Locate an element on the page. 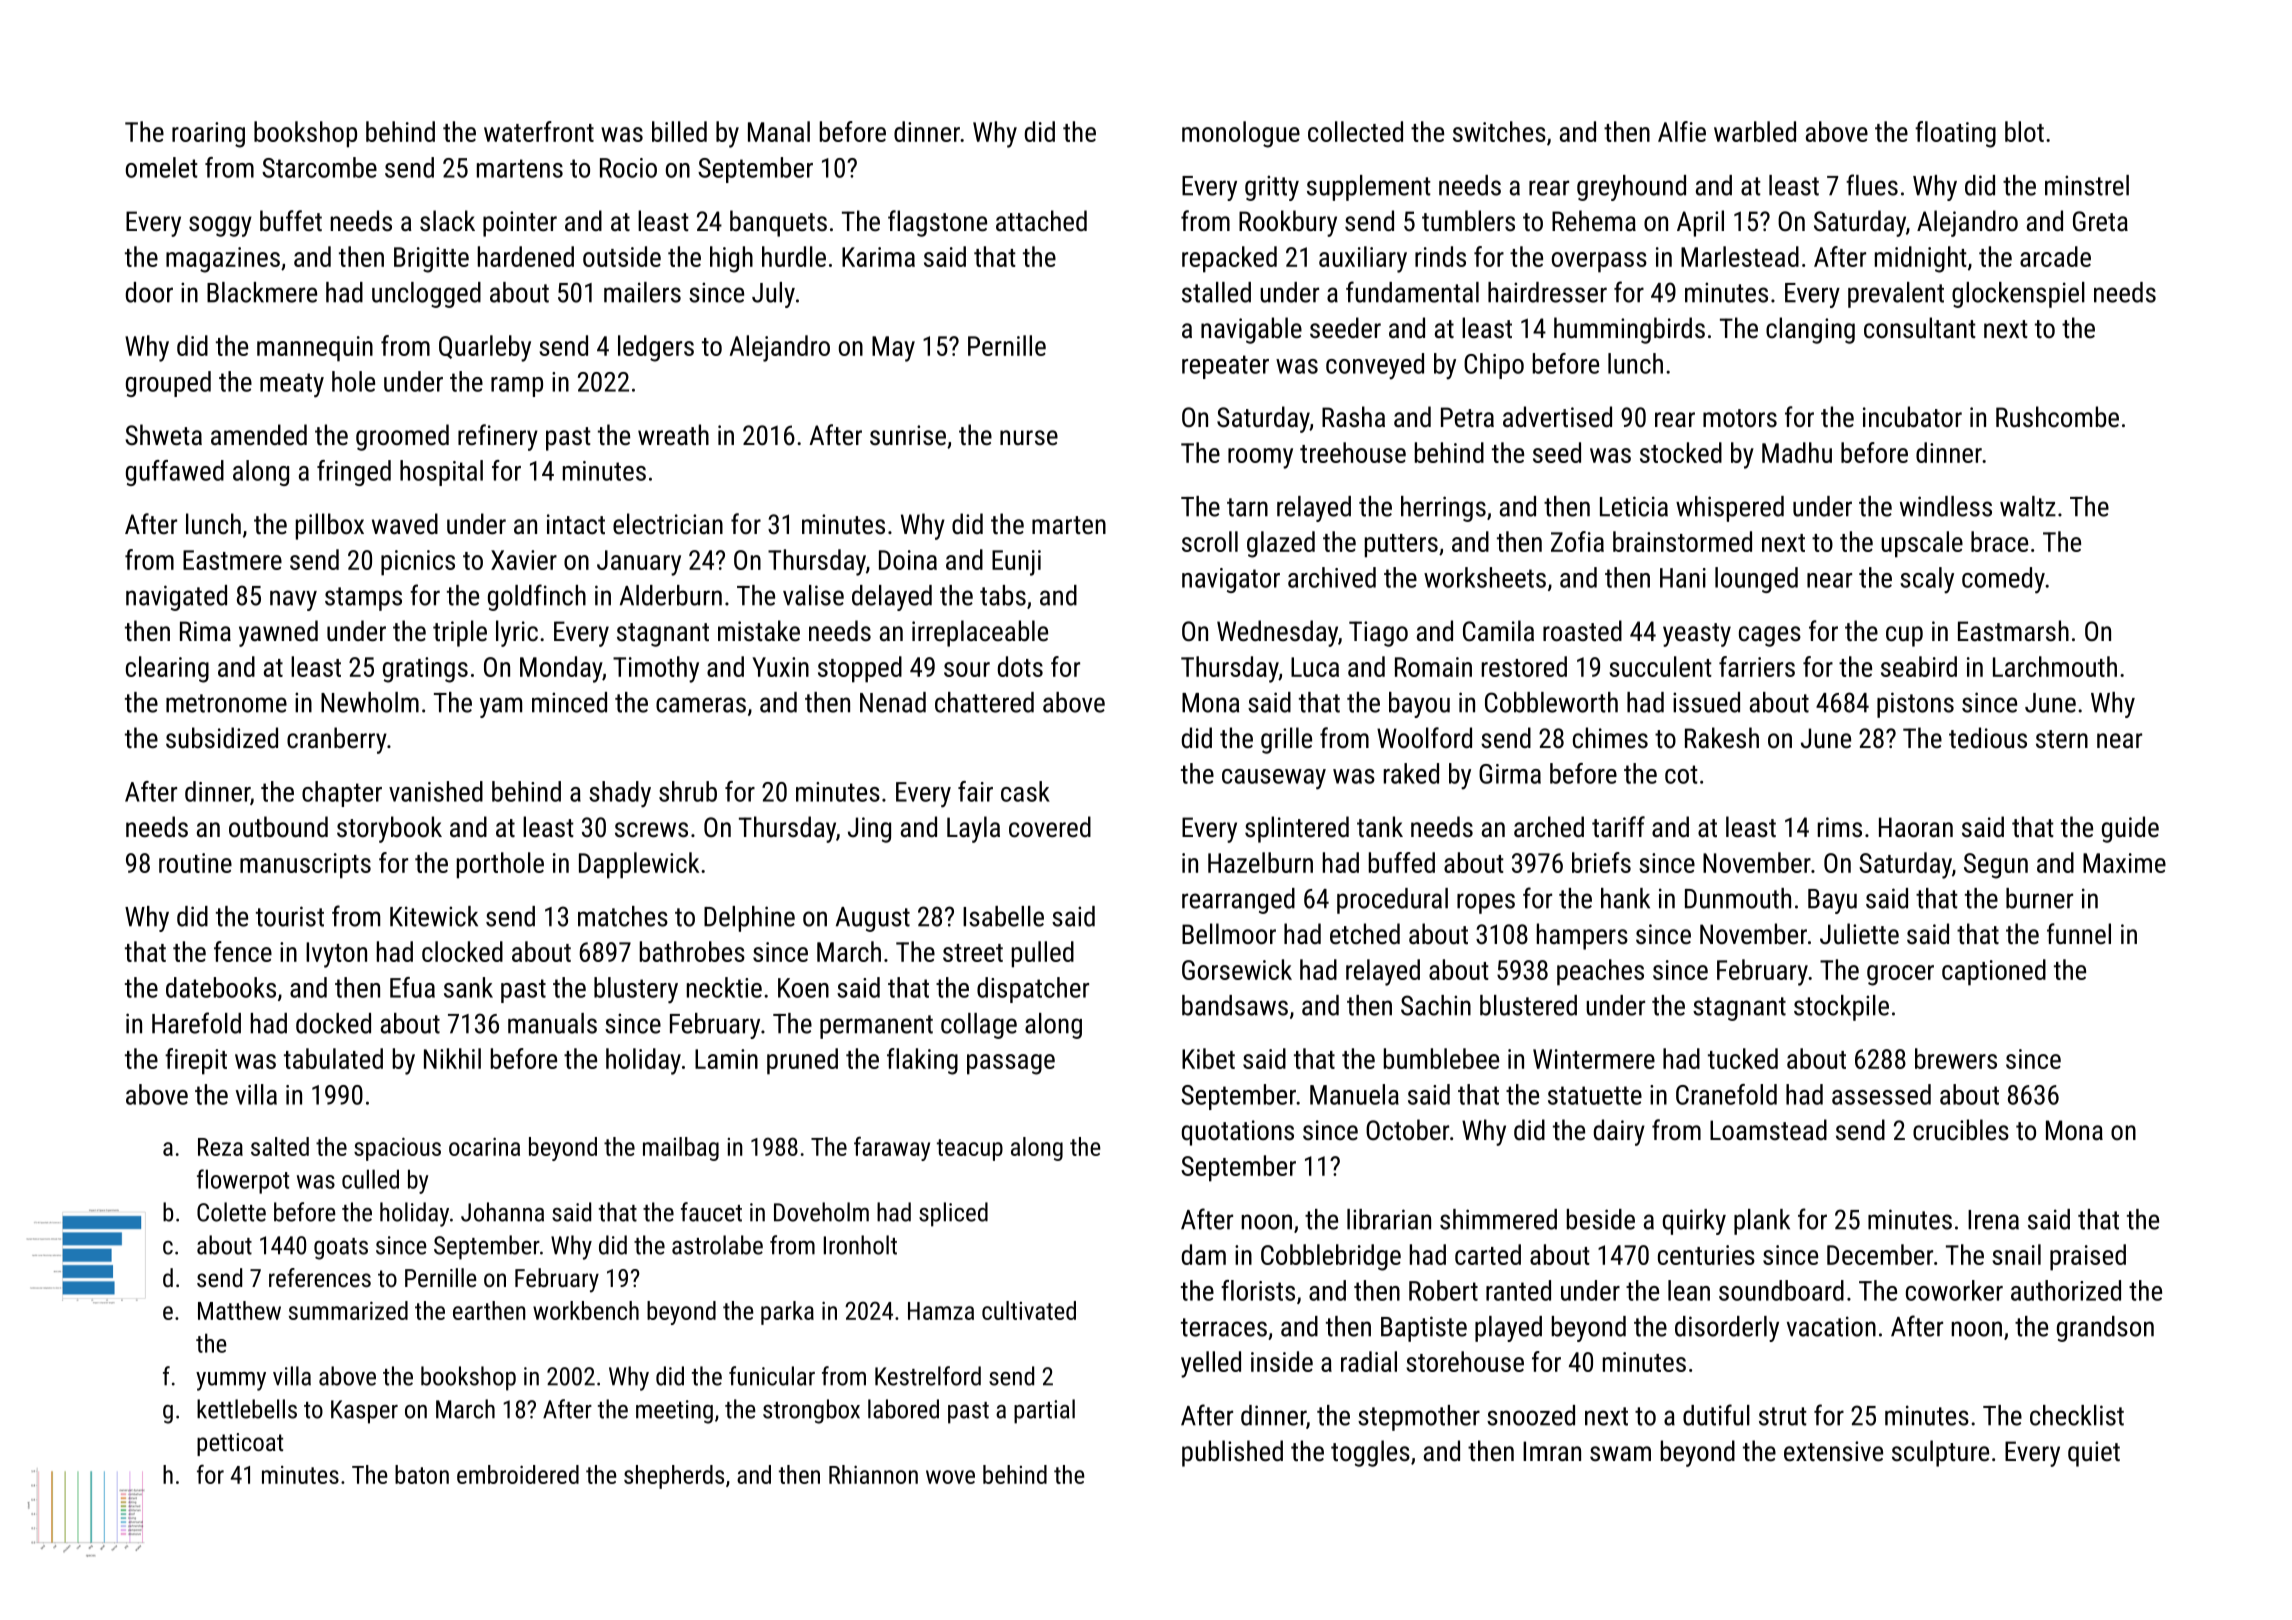  Rehema is located at coordinates (1594, 221).
